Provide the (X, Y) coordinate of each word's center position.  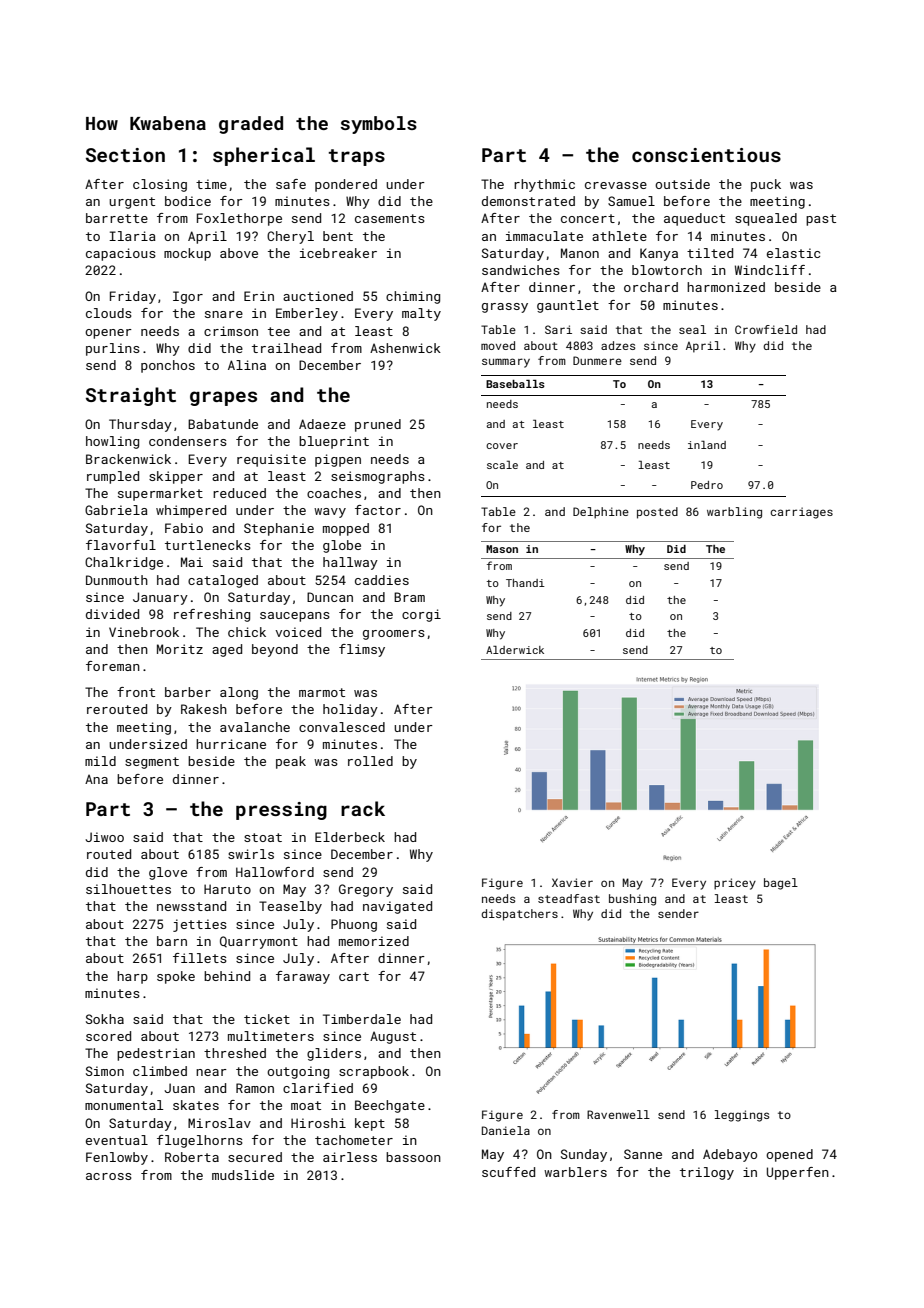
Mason (502, 549)
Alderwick (515, 650)
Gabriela (116, 510)
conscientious (706, 155)
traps (357, 157)
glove (168, 873)
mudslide (243, 1175)
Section (125, 155)
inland (707, 445)
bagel (781, 884)
